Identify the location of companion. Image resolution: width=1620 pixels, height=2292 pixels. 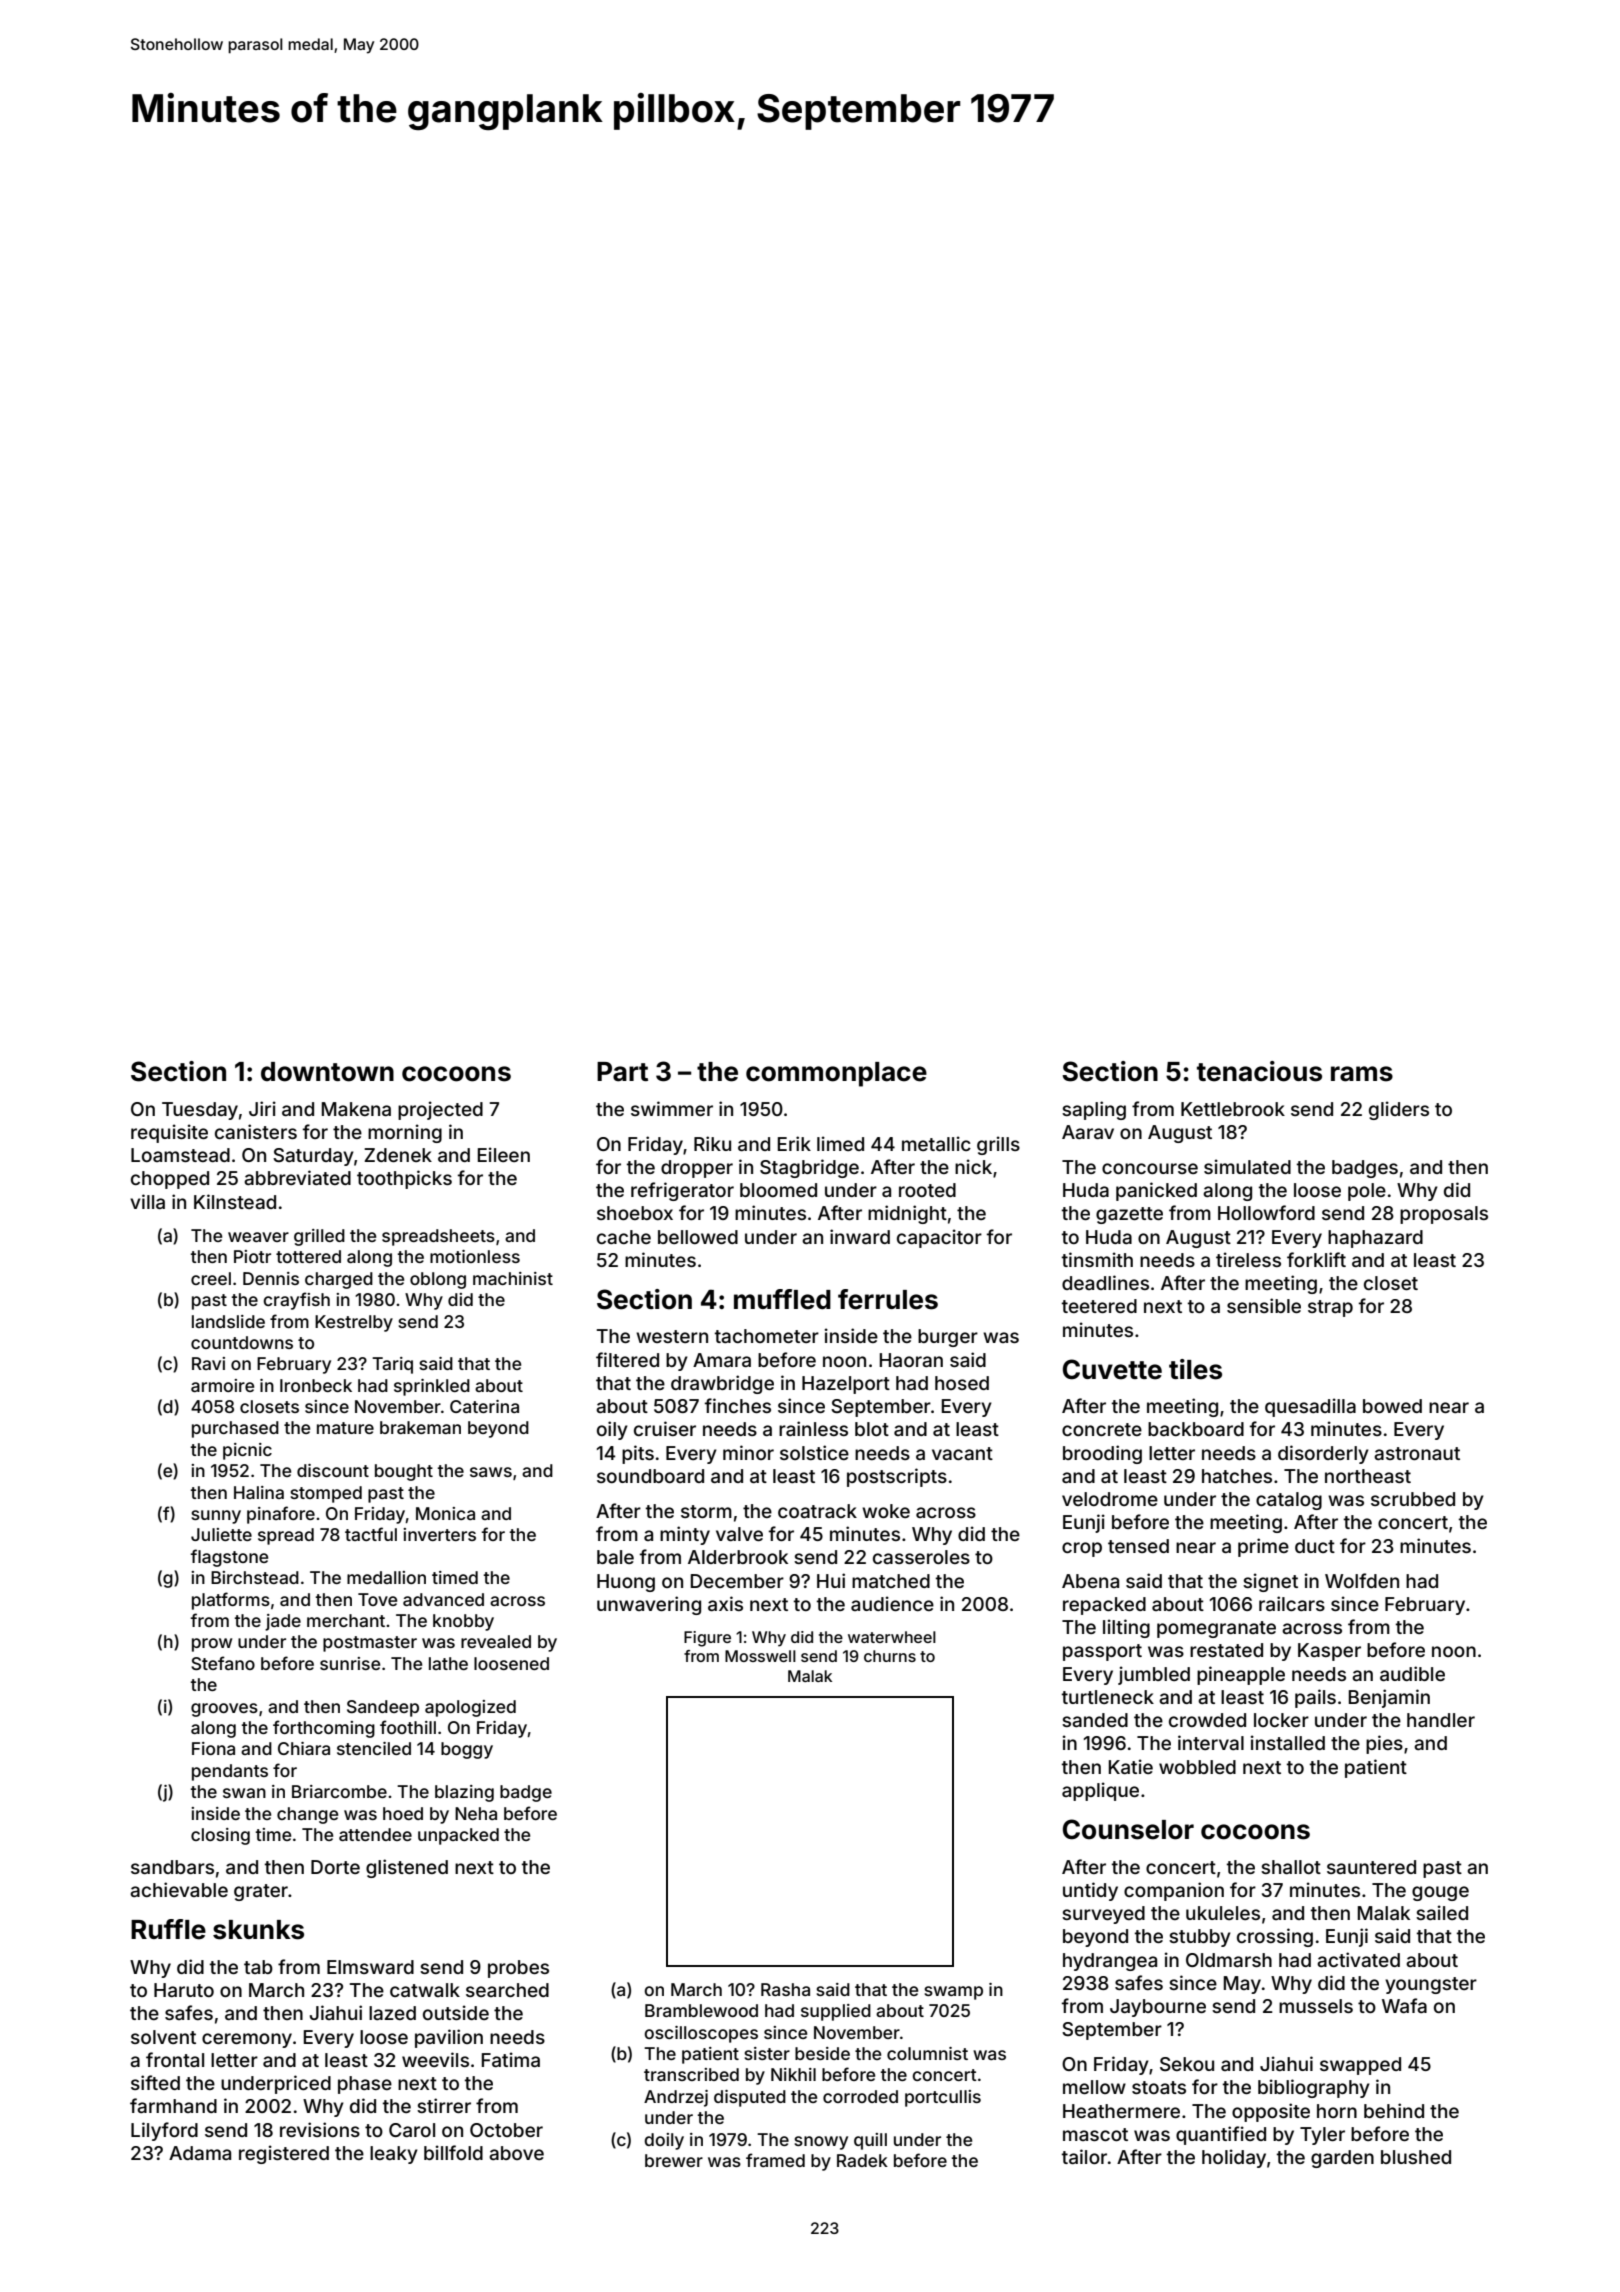
(1174, 1891).
